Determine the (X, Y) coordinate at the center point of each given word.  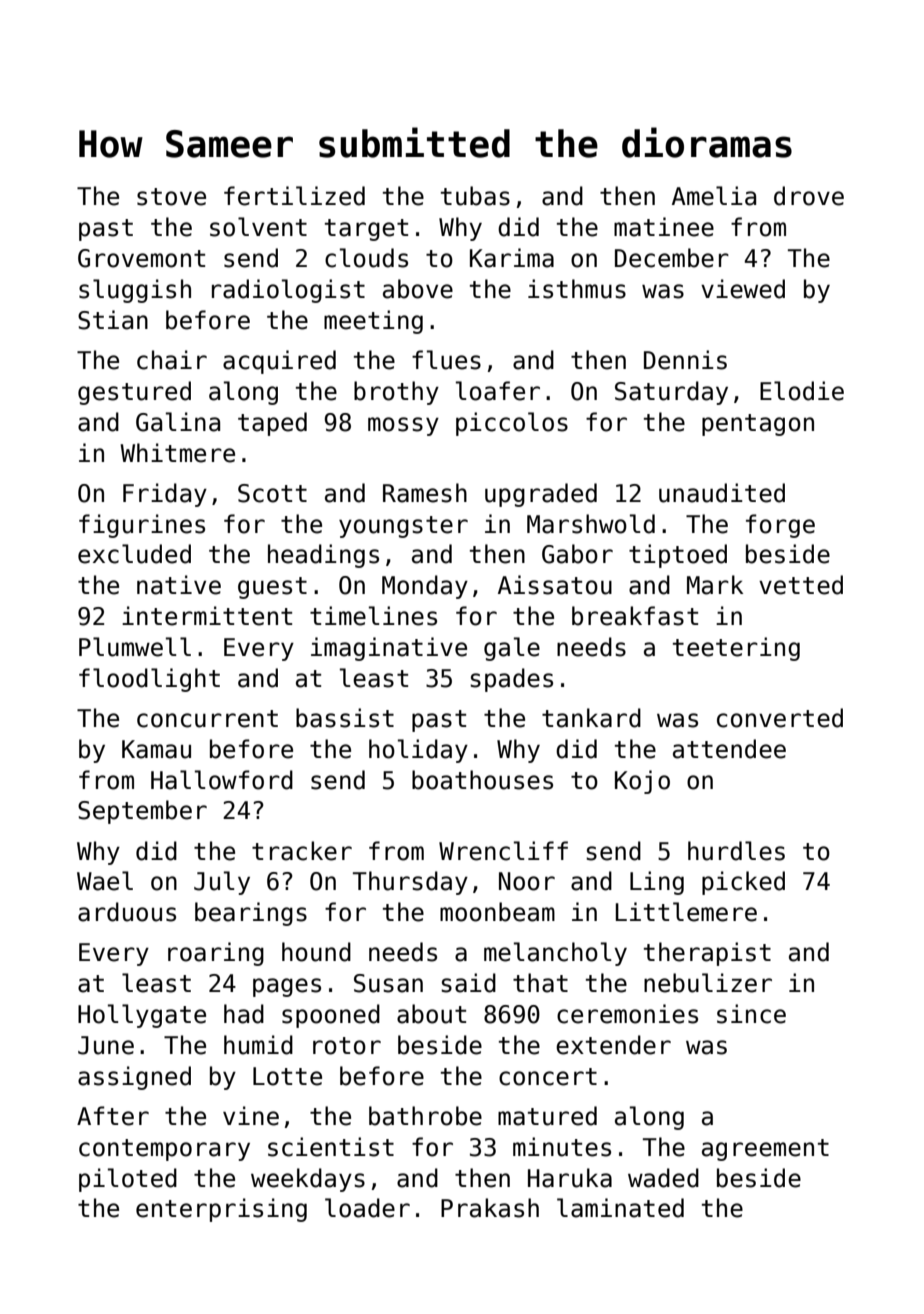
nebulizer (708, 983)
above (418, 289)
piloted (128, 1180)
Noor (527, 881)
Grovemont (141, 258)
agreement (765, 1150)
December (672, 258)
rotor (347, 1046)
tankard (591, 718)
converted (780, 718)
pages (287, 987)
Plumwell (135, 647)
